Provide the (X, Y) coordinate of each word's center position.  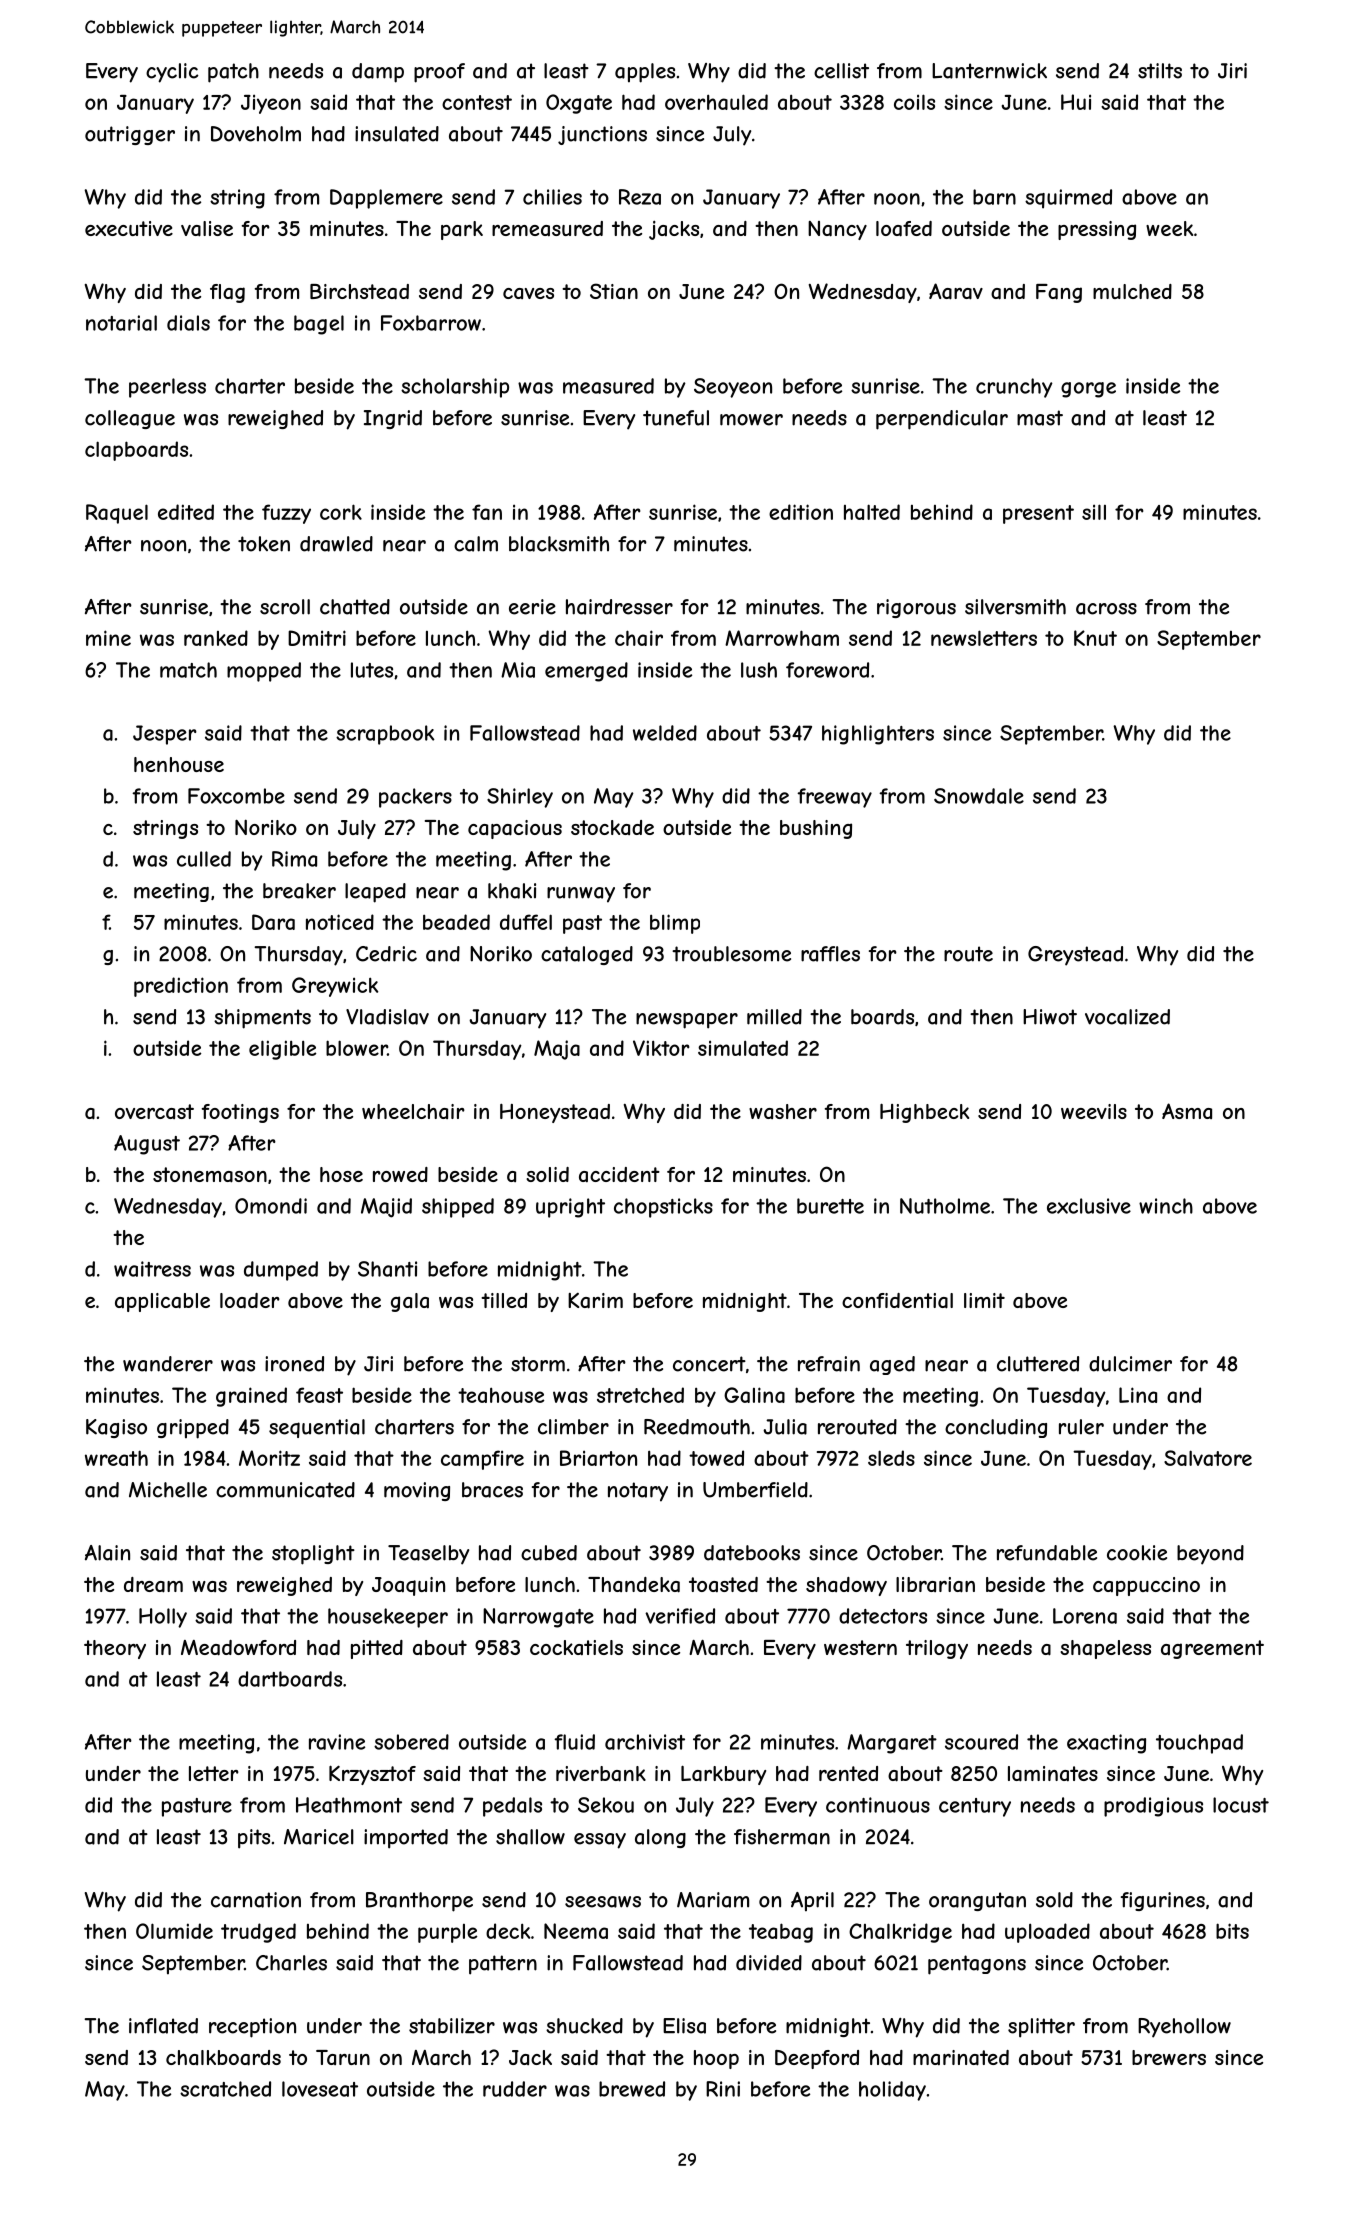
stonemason (210, 1175)
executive (129, 228)
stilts (1160, 71)
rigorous (916, 608)
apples (645, 73)
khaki (512, 891)
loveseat (320, 2089)
